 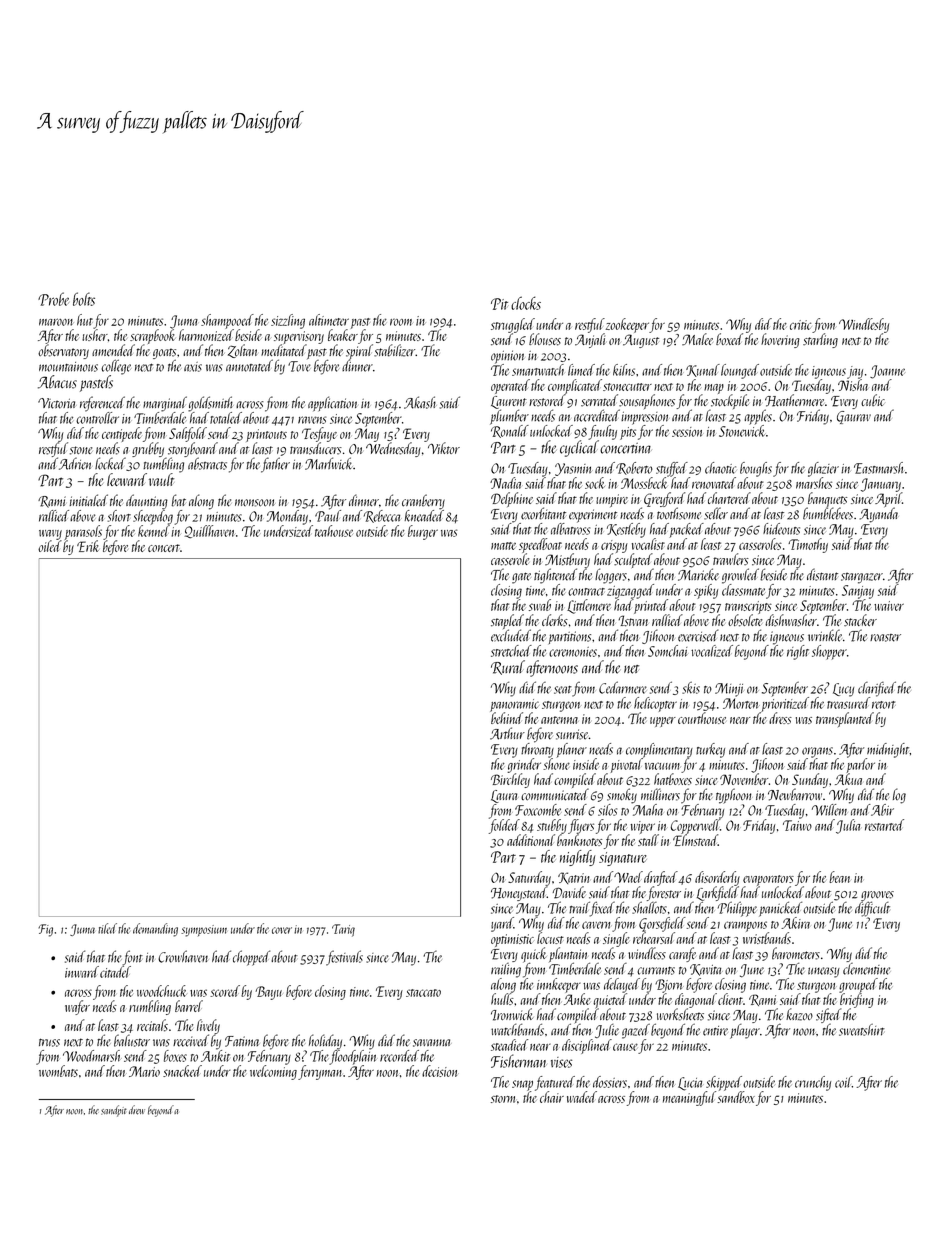 What do you see at coordinates (88, 546) in the screenshot?
I see `Erik` at bounding box center [88, 546].
